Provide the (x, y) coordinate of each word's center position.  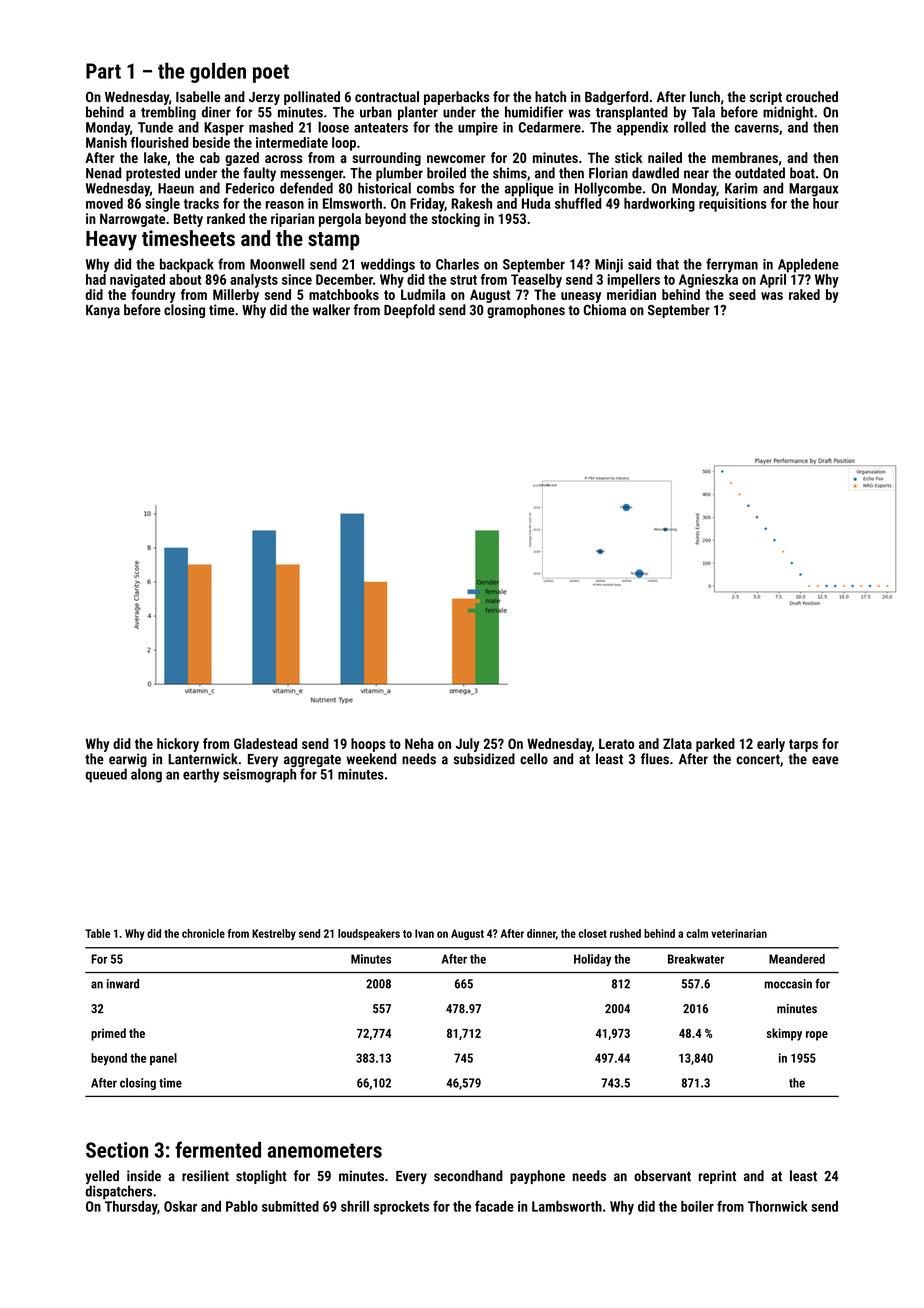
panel (163, 1059)
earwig (128, 760)
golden (218, 72)
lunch (705, 96)
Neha (419, 743)
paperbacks (456, 98)
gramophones (526, 311)
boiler (697, 1206)
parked (715, 745)
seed (742, 294)
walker (331, 309)
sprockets (401, 1208)
